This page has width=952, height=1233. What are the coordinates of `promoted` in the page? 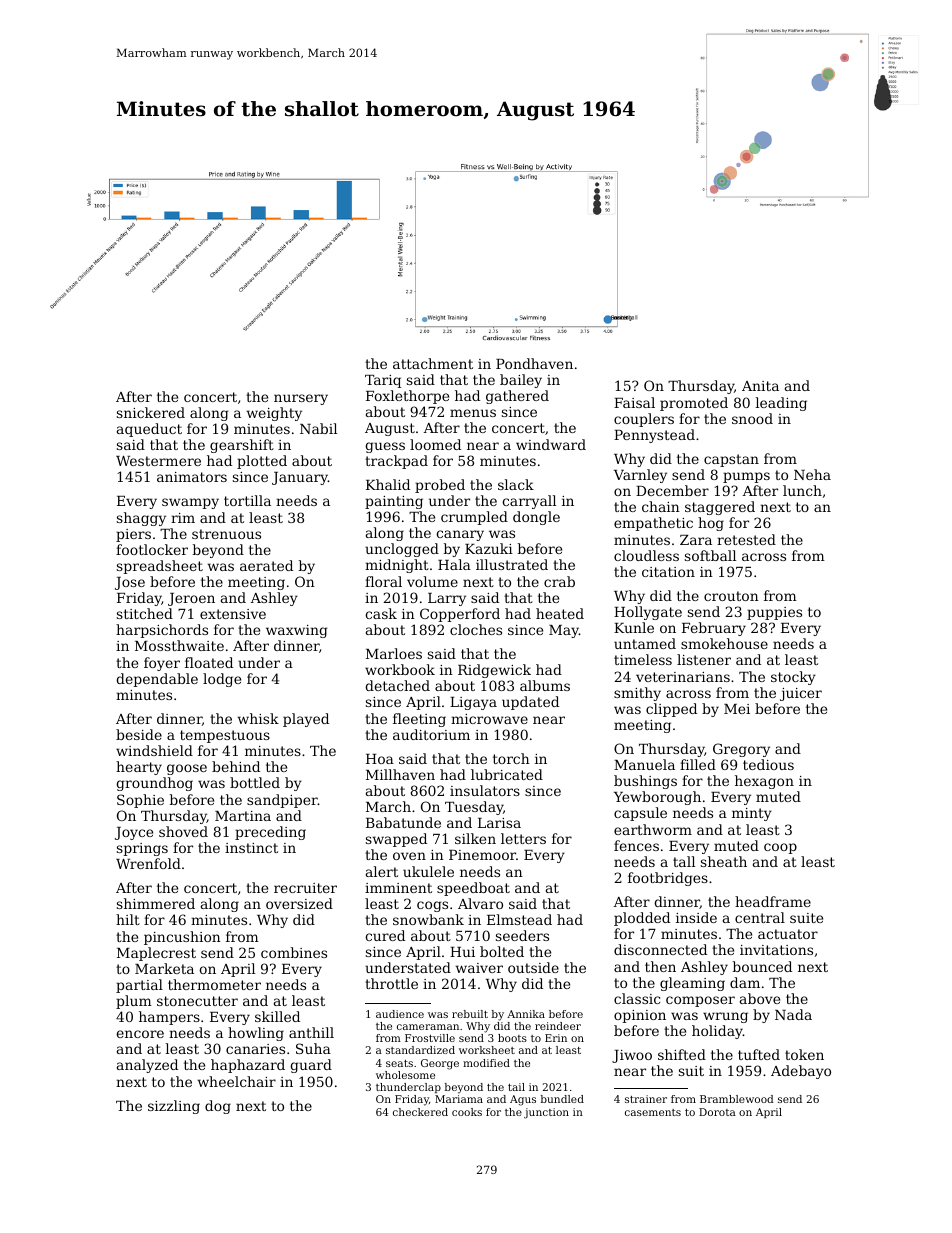 It's located at (694, 404).
